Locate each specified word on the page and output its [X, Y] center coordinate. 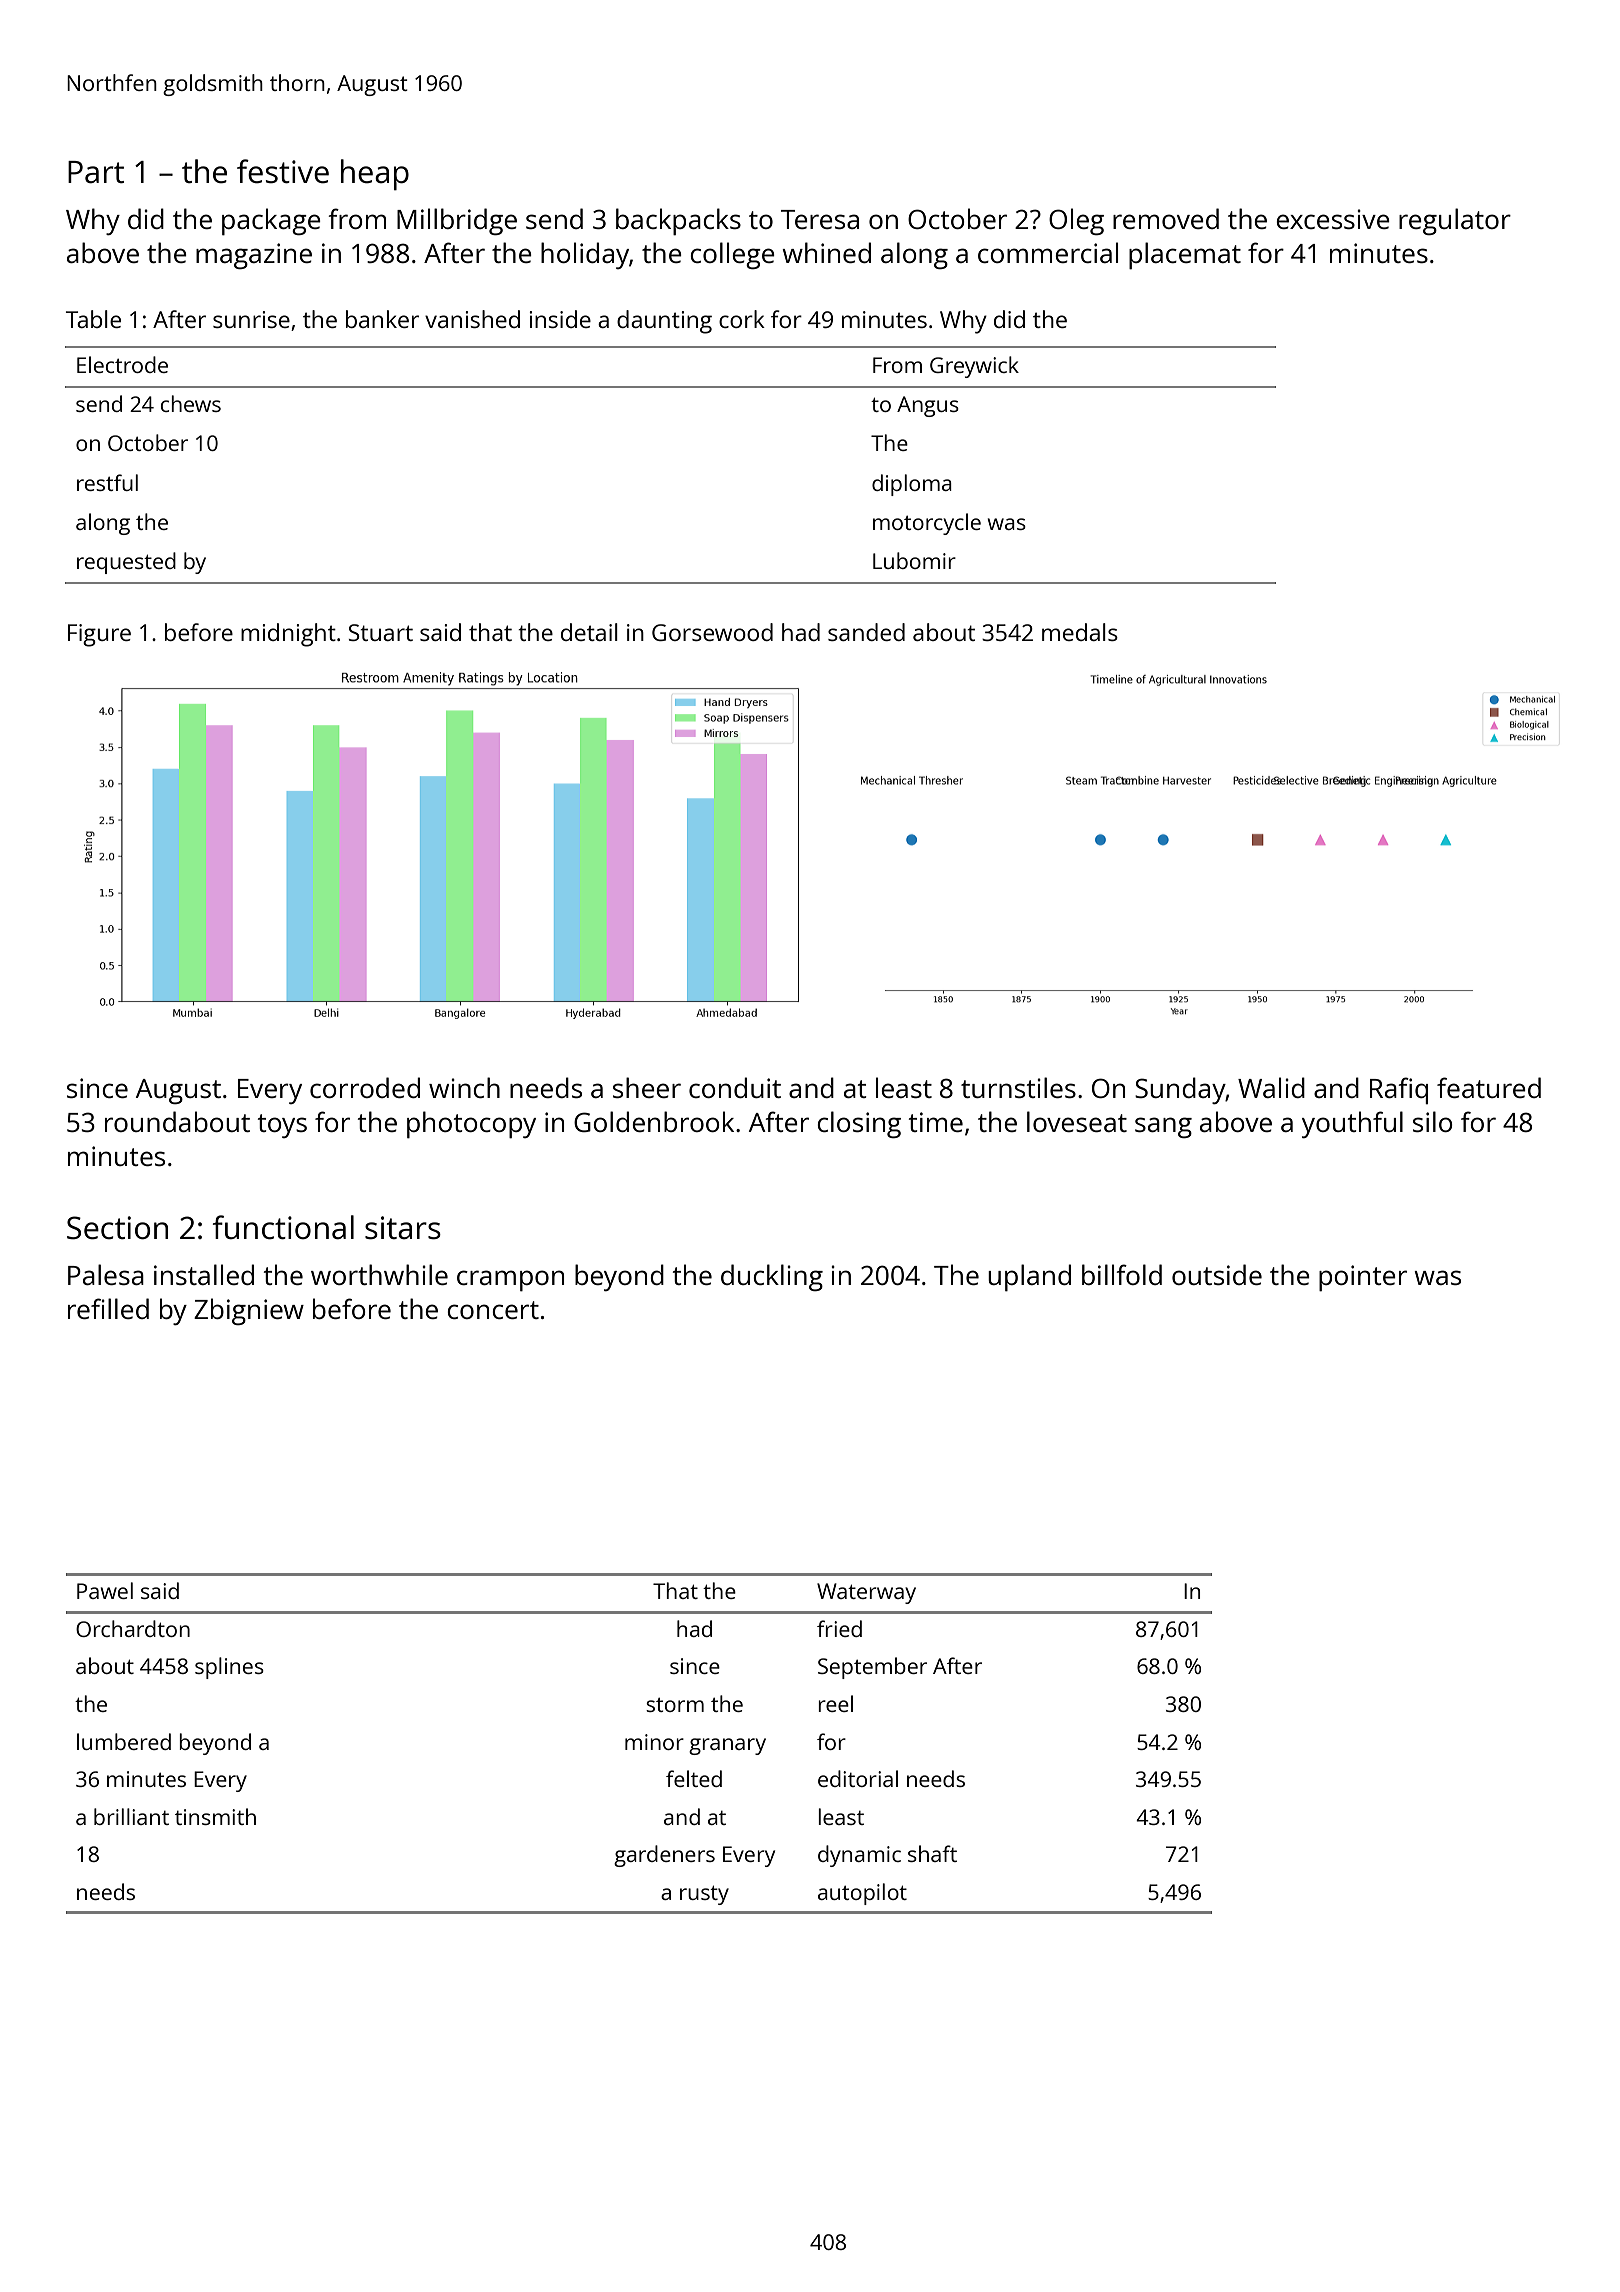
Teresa [820, 219]
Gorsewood [712, 632]
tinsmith [215, 1816]
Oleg [1076, 221]
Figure [99, 635]
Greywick [974, 367]
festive [283, 171]
